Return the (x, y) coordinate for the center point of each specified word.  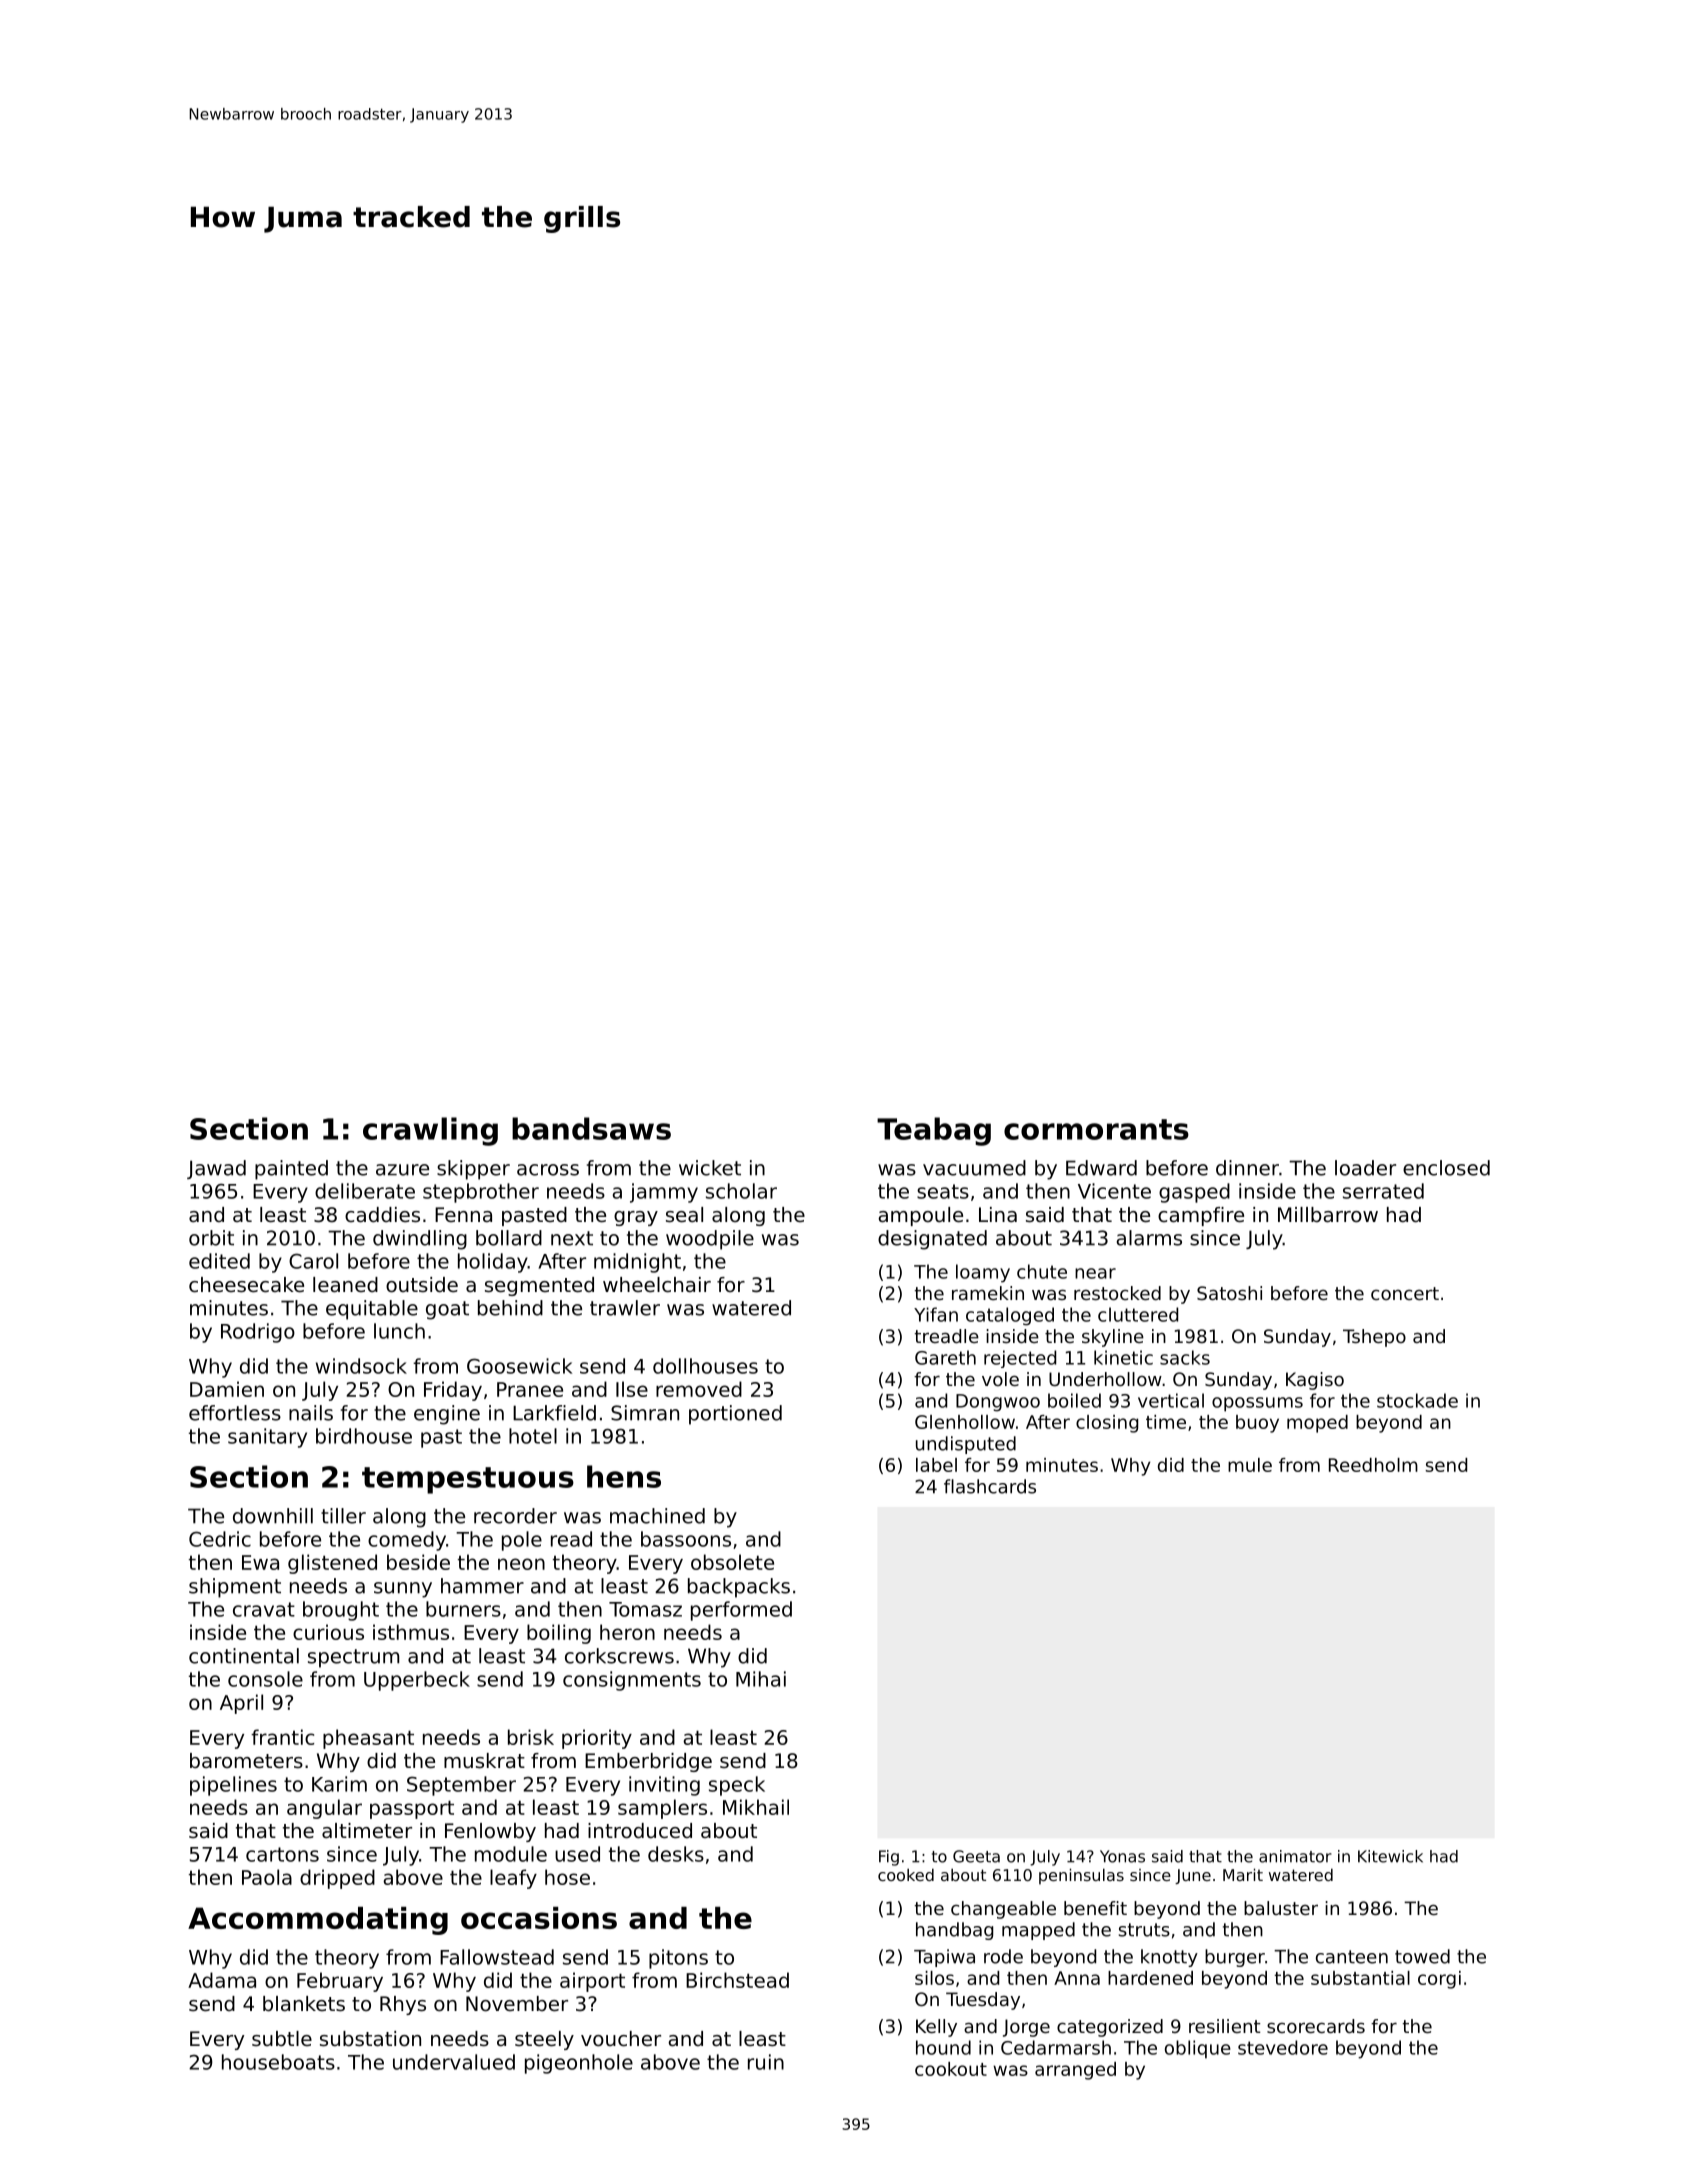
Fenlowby (490, 1832)
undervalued (454, 2062)
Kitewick (1390, 1856)
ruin (766, 2062)
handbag (954, 1931)
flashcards (990, 1486)
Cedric (220, 1539)
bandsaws (591, 1128)
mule (1250, 1465)
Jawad (216, 1169)
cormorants (1096, 1129)
